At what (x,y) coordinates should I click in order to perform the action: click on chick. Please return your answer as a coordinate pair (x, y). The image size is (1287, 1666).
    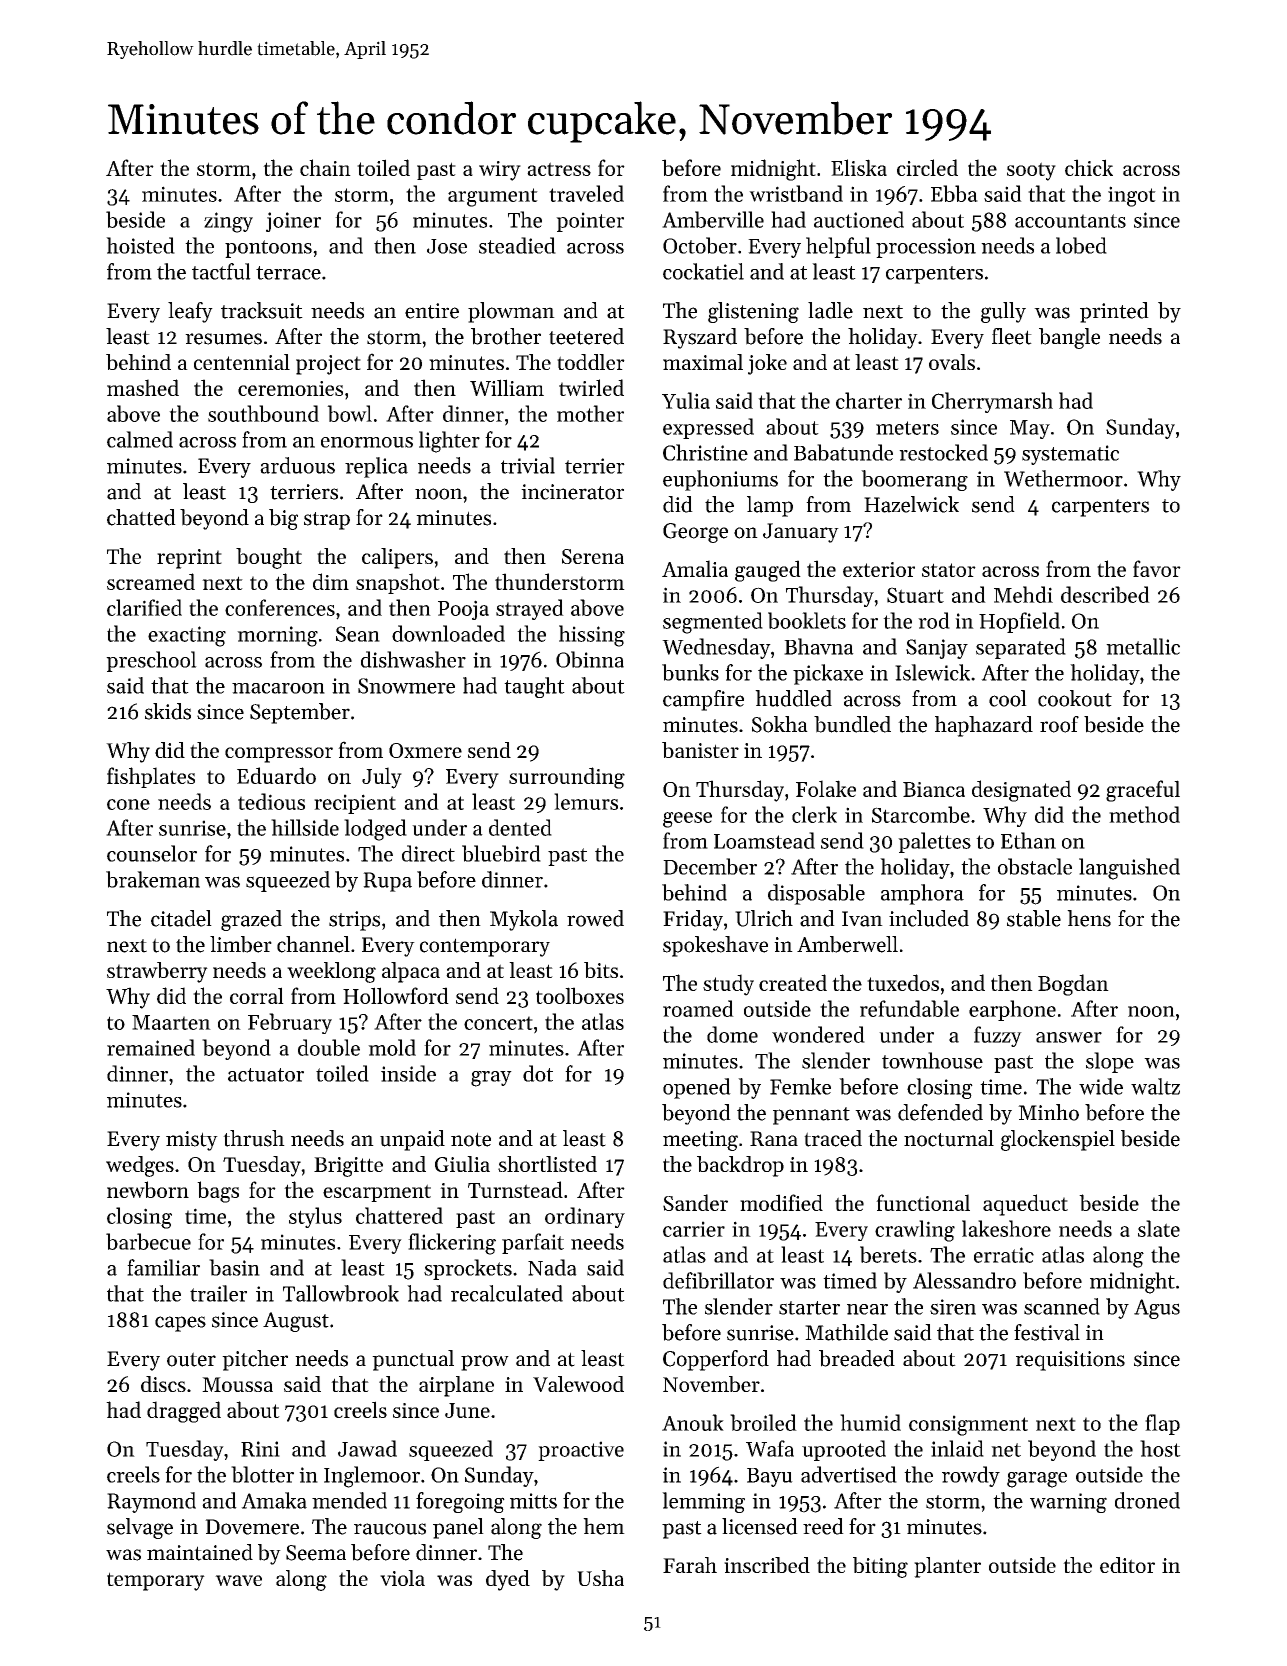
    Looking at the image, I should click on (1089, 167).
